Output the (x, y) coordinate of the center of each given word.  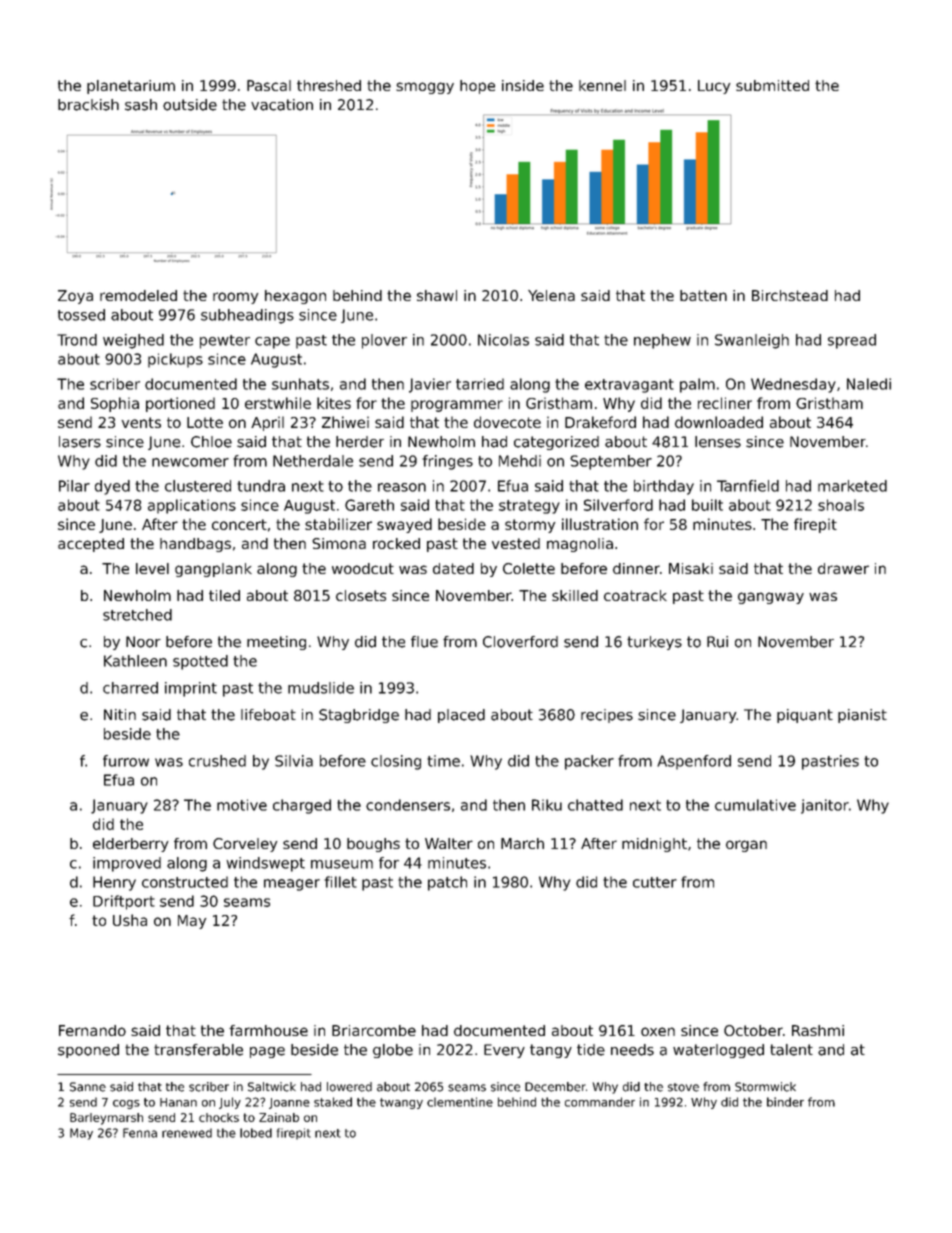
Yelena (551, 295)
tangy (551, 1051)
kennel (602, 85)
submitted (772, 85)
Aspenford (694, 762)
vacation (282, 105)
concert (239, 524)
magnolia (580, 545)
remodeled (138, 295)
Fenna (140, 1133)
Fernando (92, 1030)
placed (461, 716)
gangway (771, 598)
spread (852, 341)
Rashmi (818, 1030)
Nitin (120, 714)
